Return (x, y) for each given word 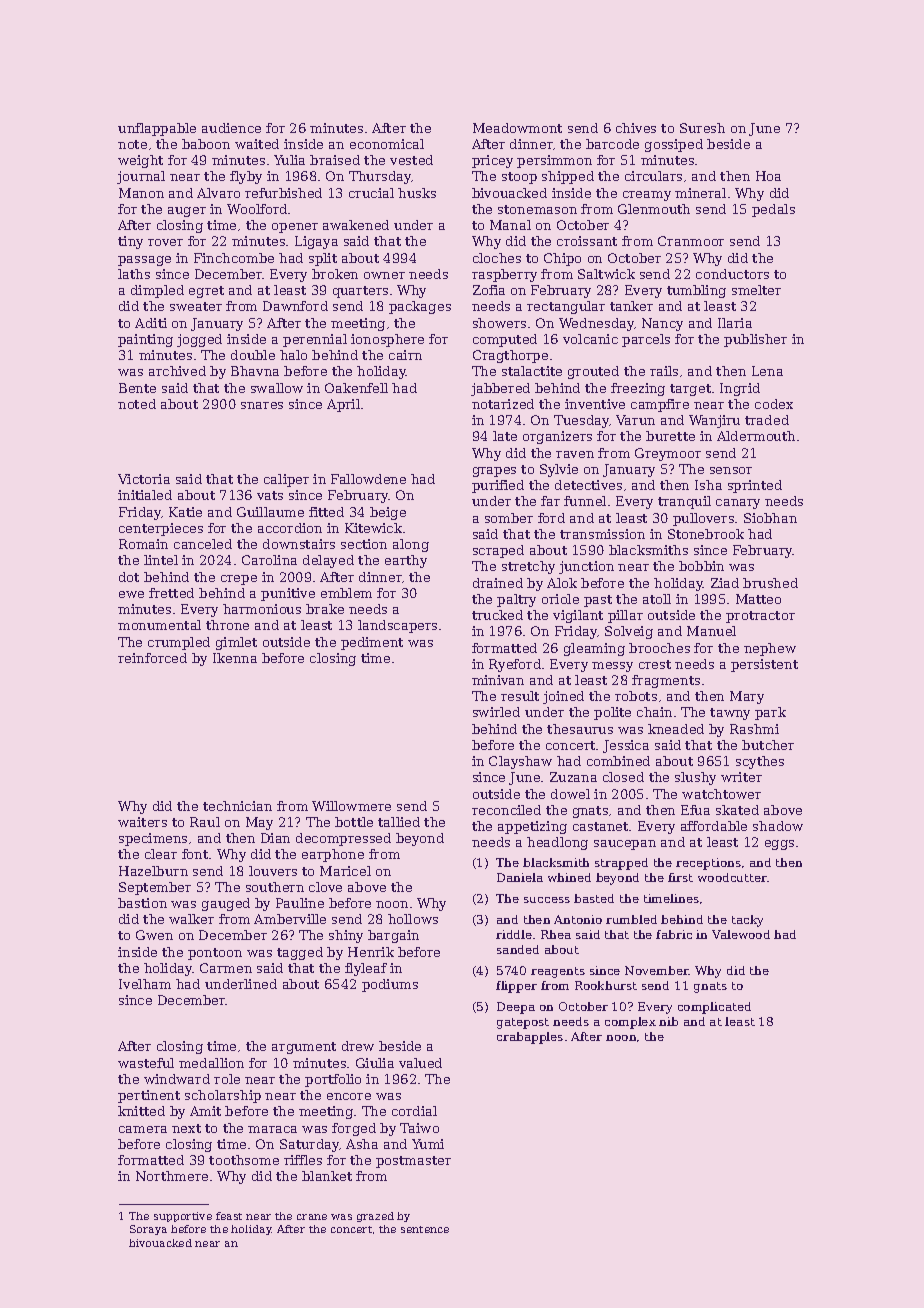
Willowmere (351, 806)
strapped (621, 864)
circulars (653, 176)
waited (257, 144)
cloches (497, 258)
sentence (425, 1229)
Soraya (148, 1230)
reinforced (152, 658)
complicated (714, 1008)
